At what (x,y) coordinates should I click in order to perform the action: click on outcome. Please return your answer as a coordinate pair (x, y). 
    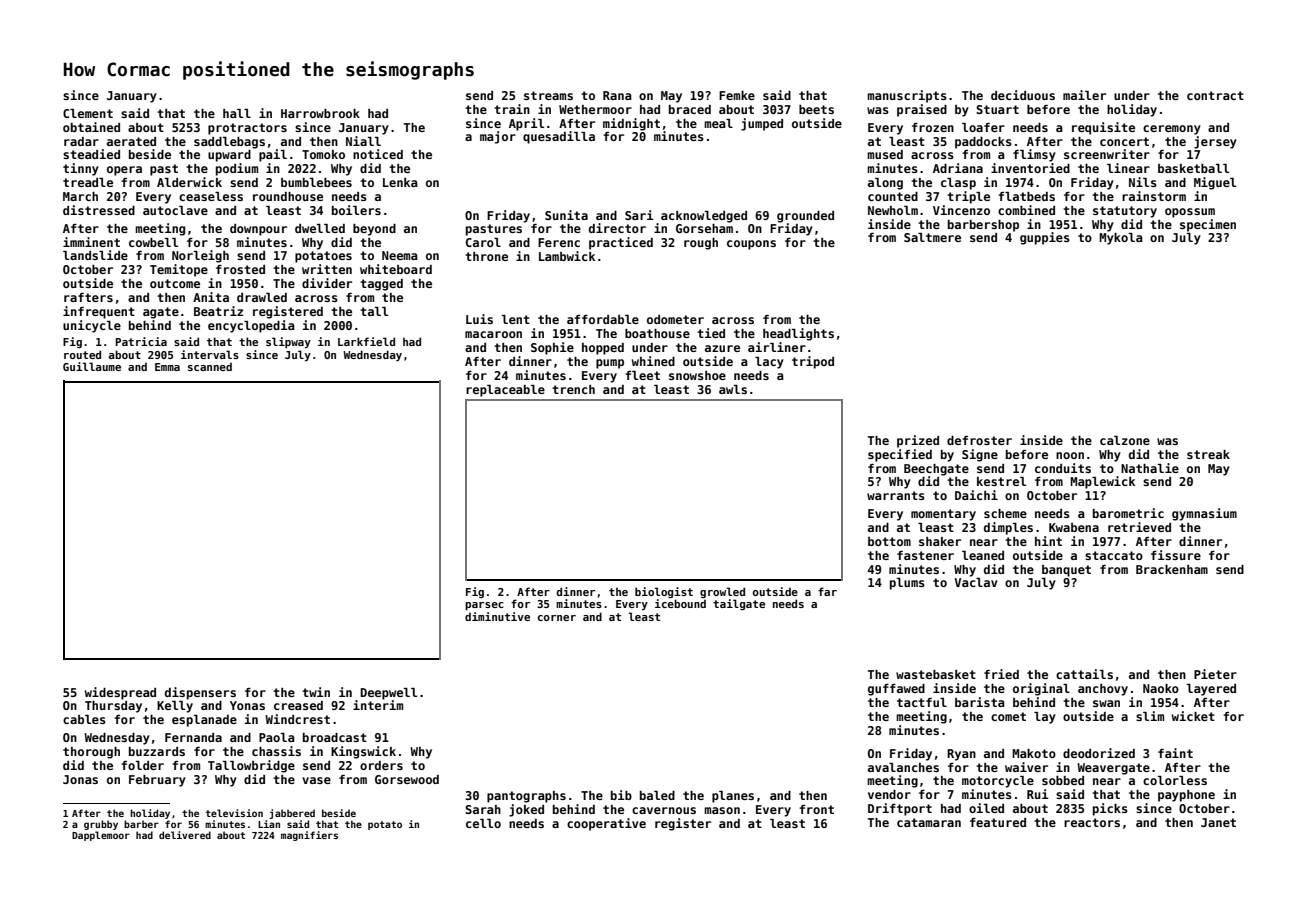
    Looking at the image, I should click on (175, 283).
